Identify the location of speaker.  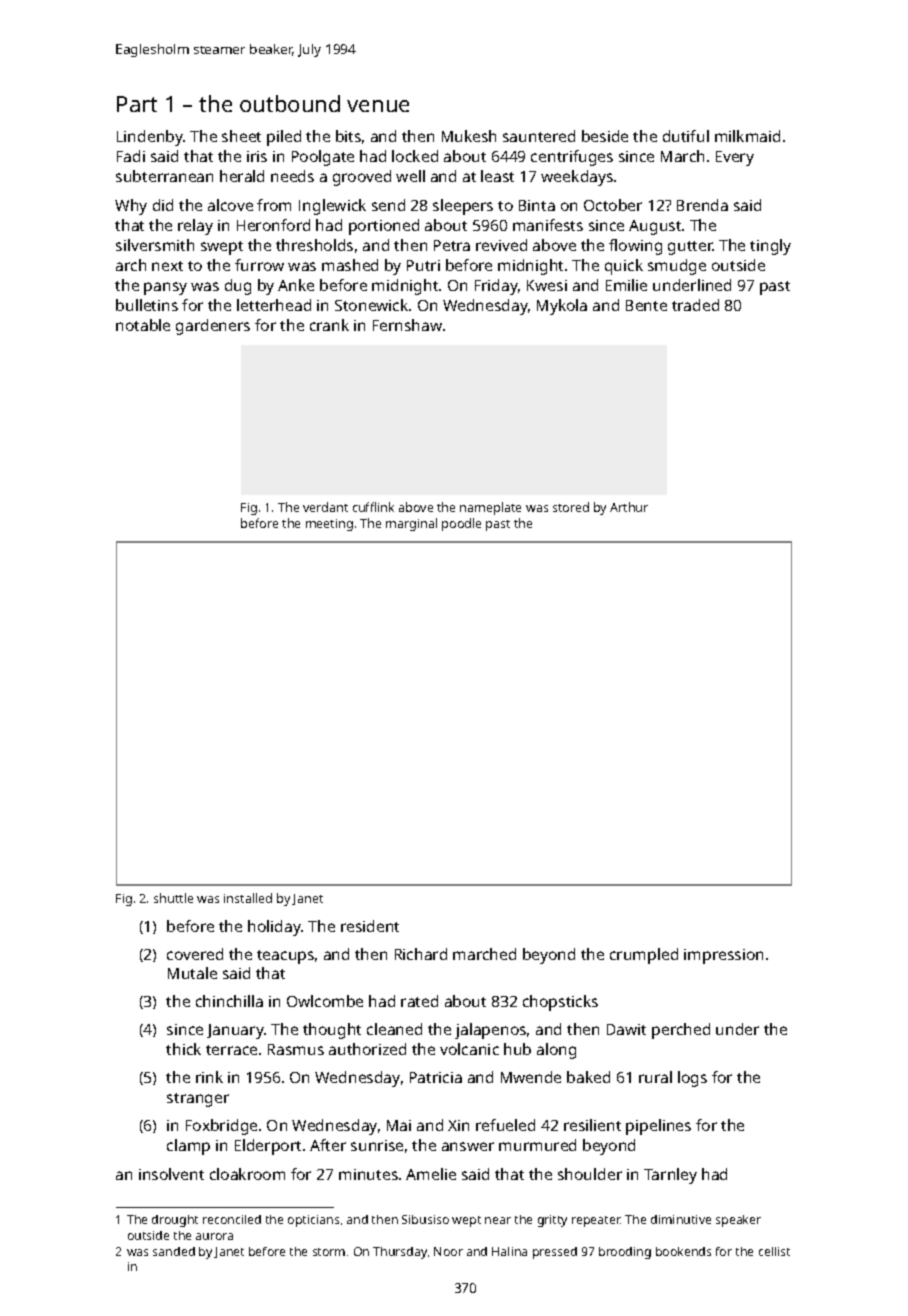
(738, 1221).
